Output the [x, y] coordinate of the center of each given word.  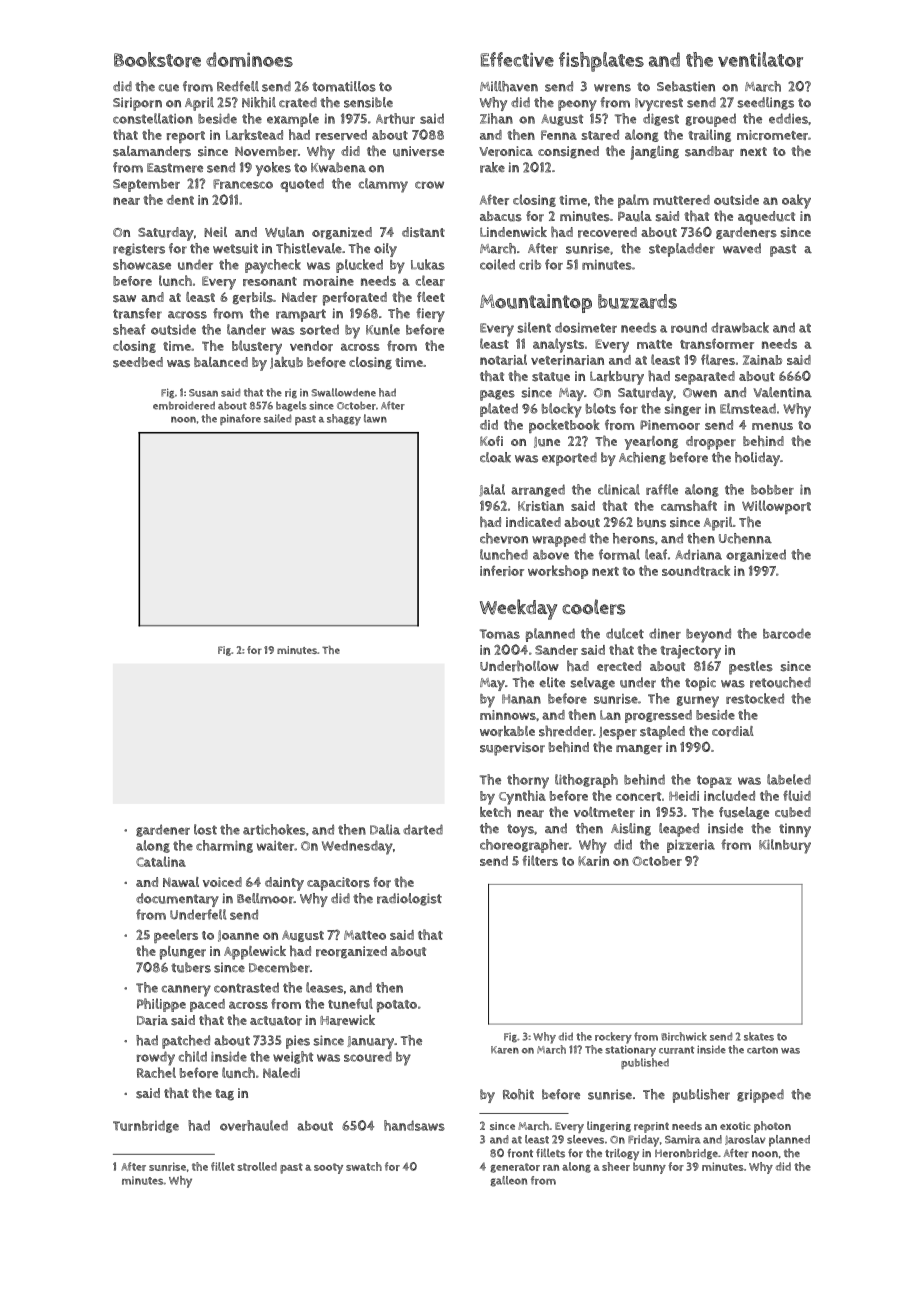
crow [429, 185]
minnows [508, 715]
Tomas [500, 634]
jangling [655, 153]
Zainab [762, 360]
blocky [562, 410]
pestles [751, 668]
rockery [613, 1038]
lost [205, 829]
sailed [277, 418]
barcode [787, 633]
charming [224, 846]
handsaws [414, 1125]
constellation [153, 118]
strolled [257, 1166]
